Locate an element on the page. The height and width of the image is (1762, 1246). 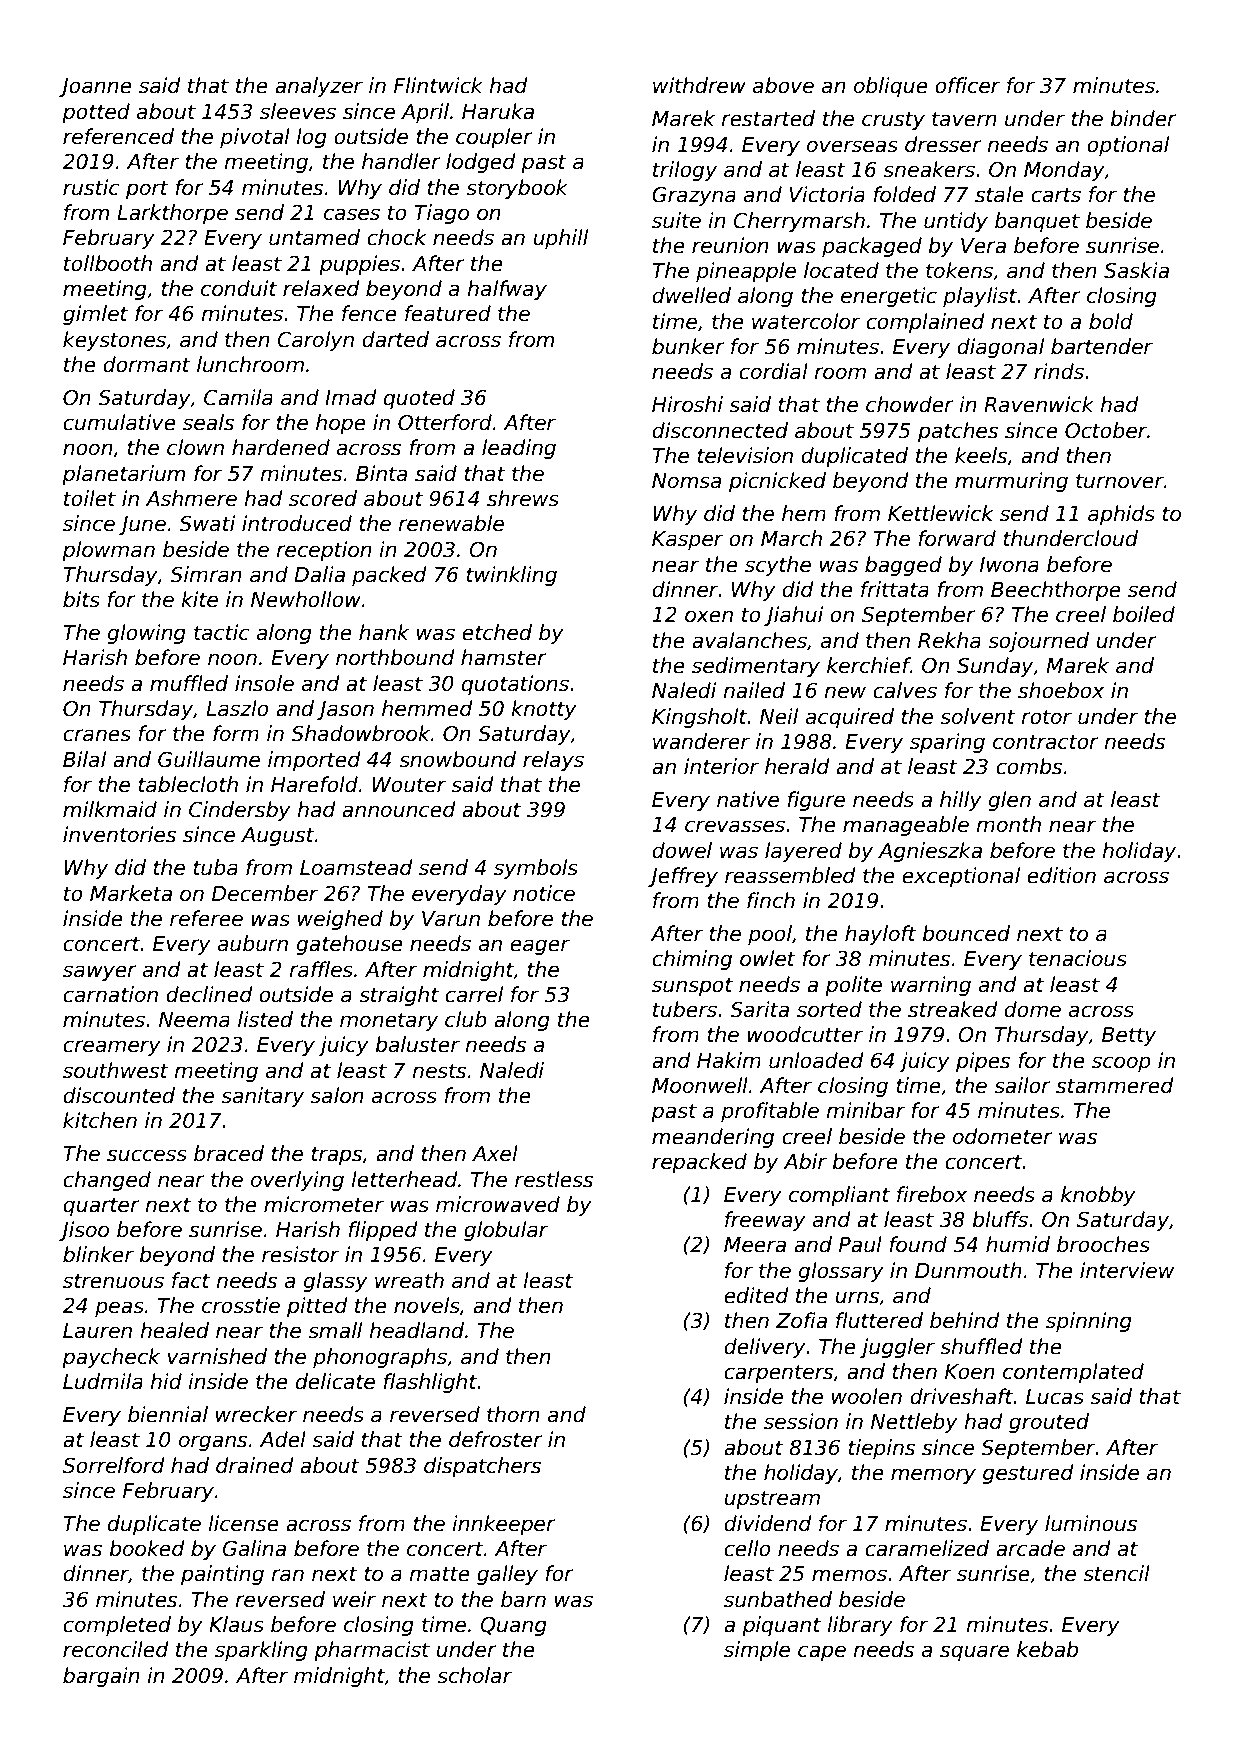
flipped is located at coordinates (383, 1231).
